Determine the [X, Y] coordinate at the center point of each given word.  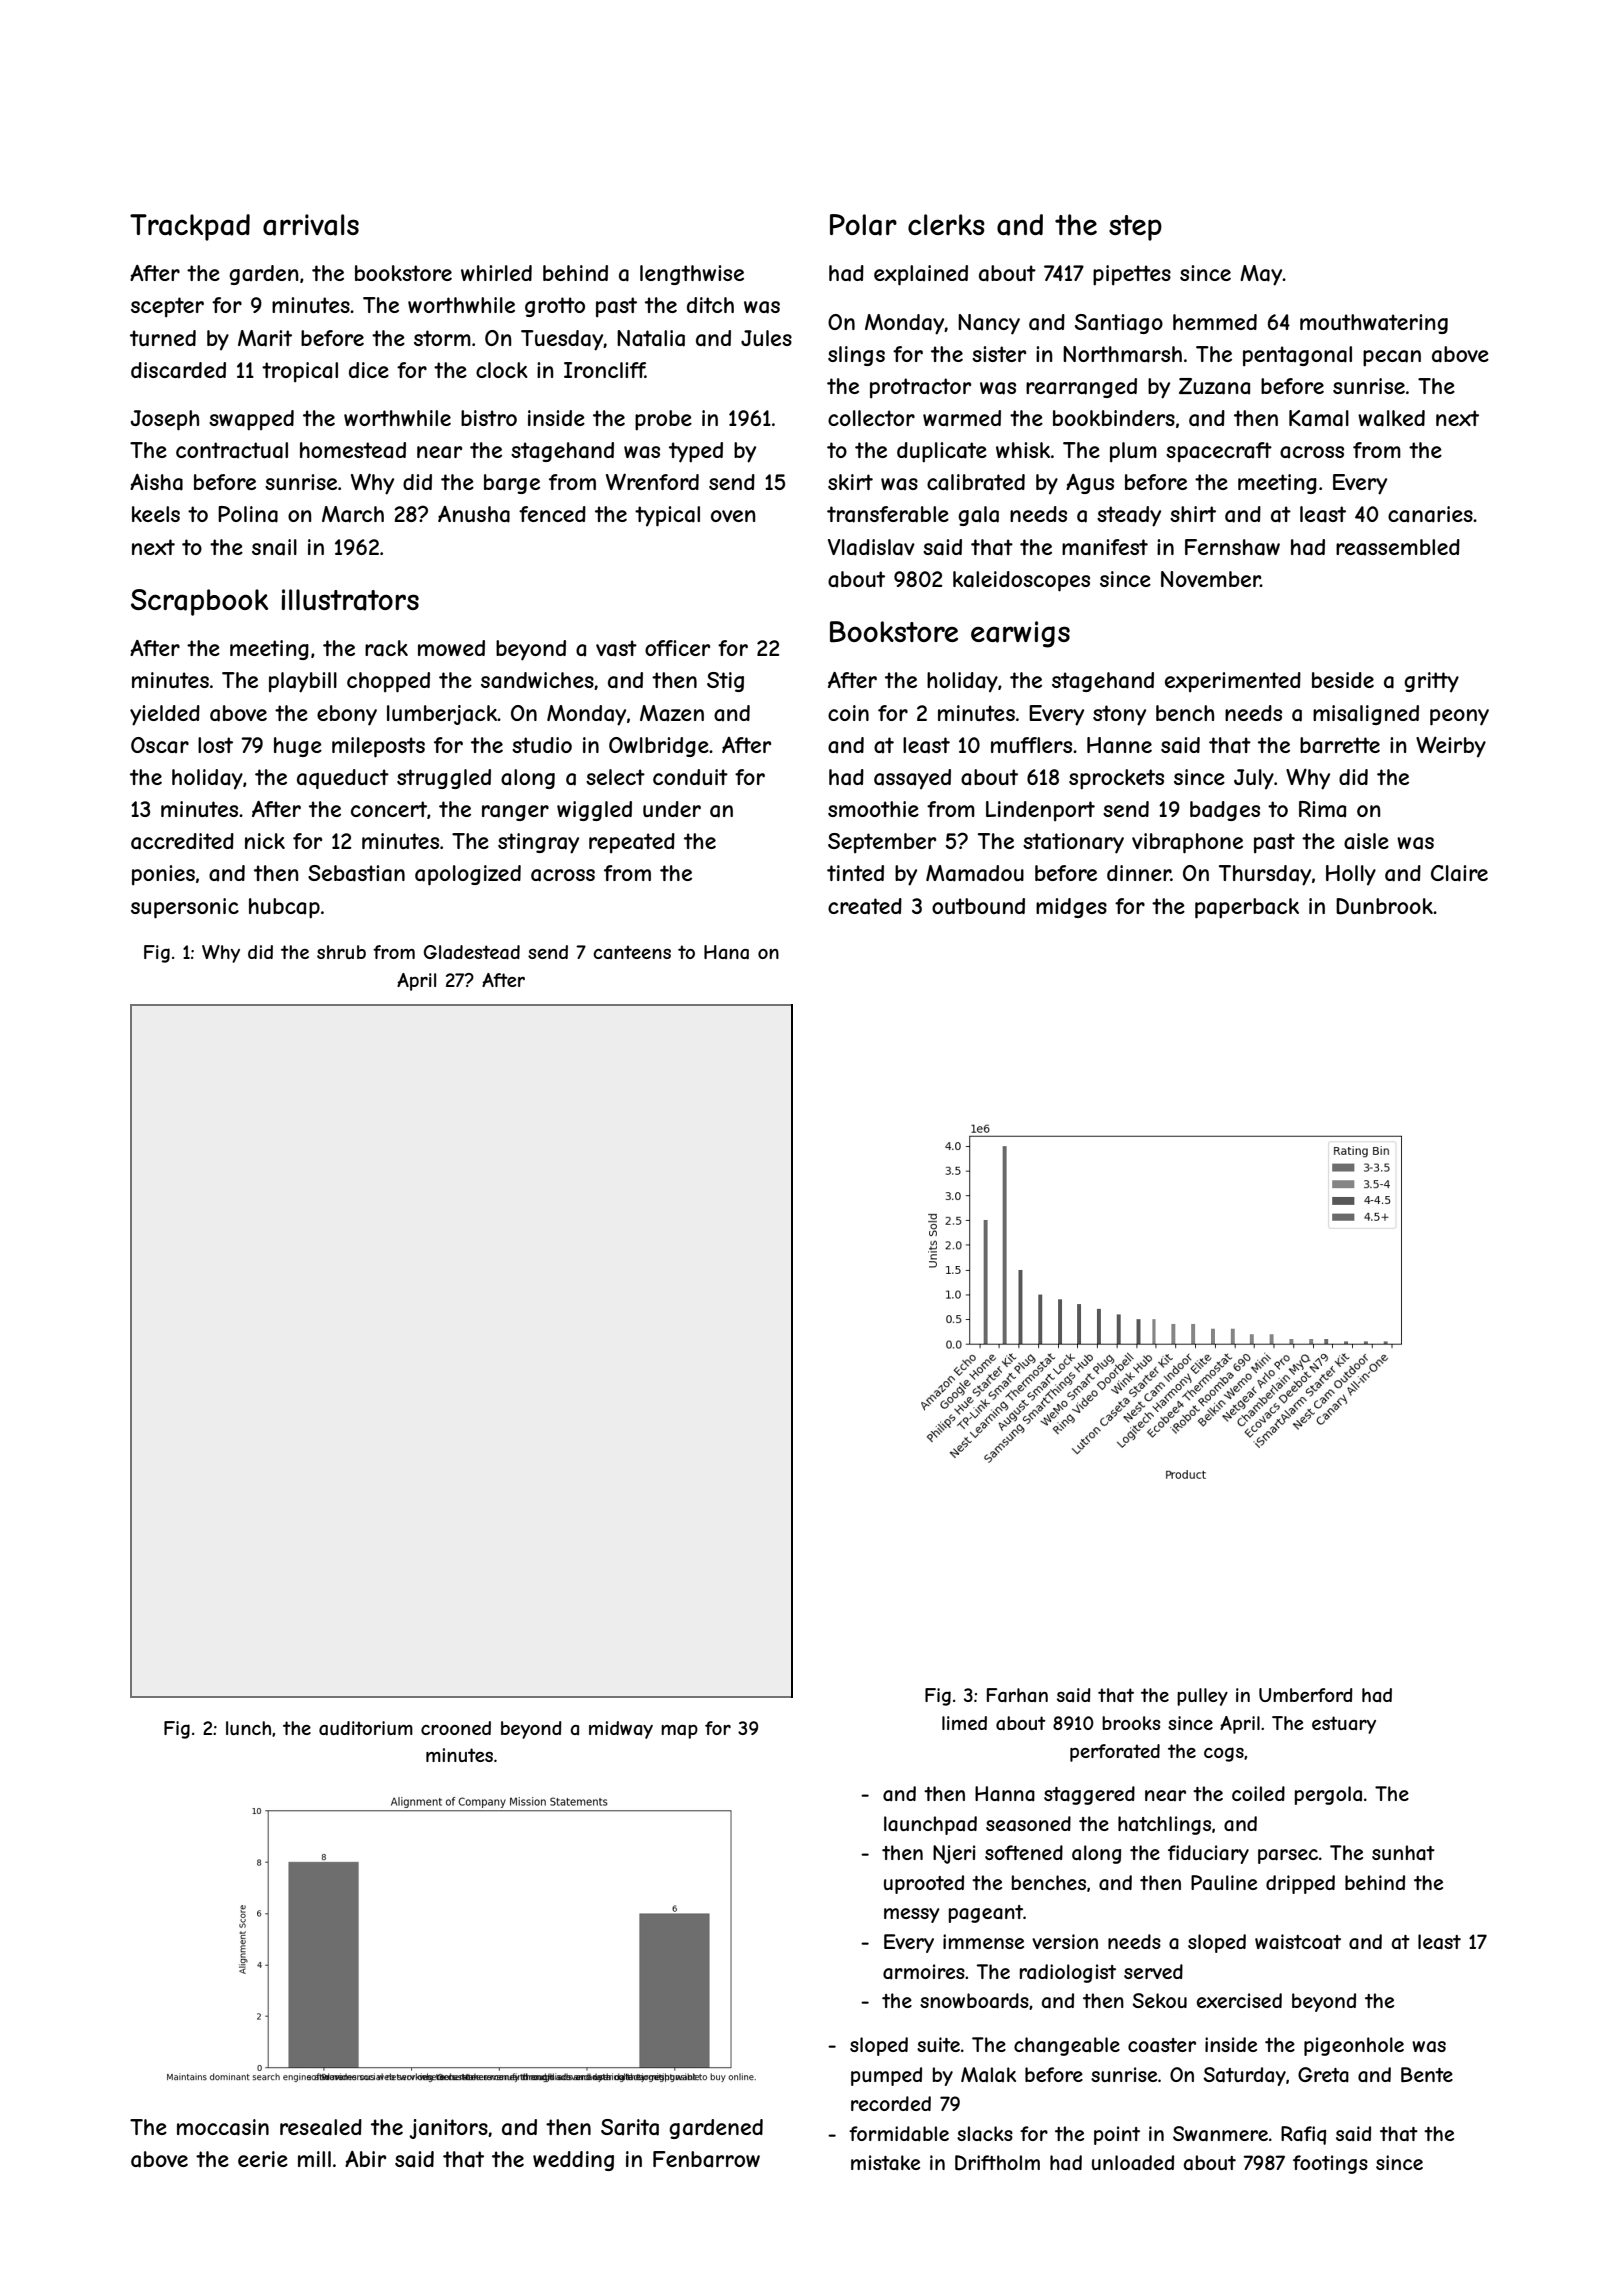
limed [964, 1723]
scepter [167, 307]
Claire [1459, 873]
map [679, 1732]
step [1135, 228]
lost [215, 745]
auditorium [366, 1728]
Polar [863, 225]
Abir [365, 2159]
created [865, 906]
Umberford [1306, 1695]
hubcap [284, 908]
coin [848, 713]
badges [1225, 811]
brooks [1131, 1723]
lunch [248, 1728]
